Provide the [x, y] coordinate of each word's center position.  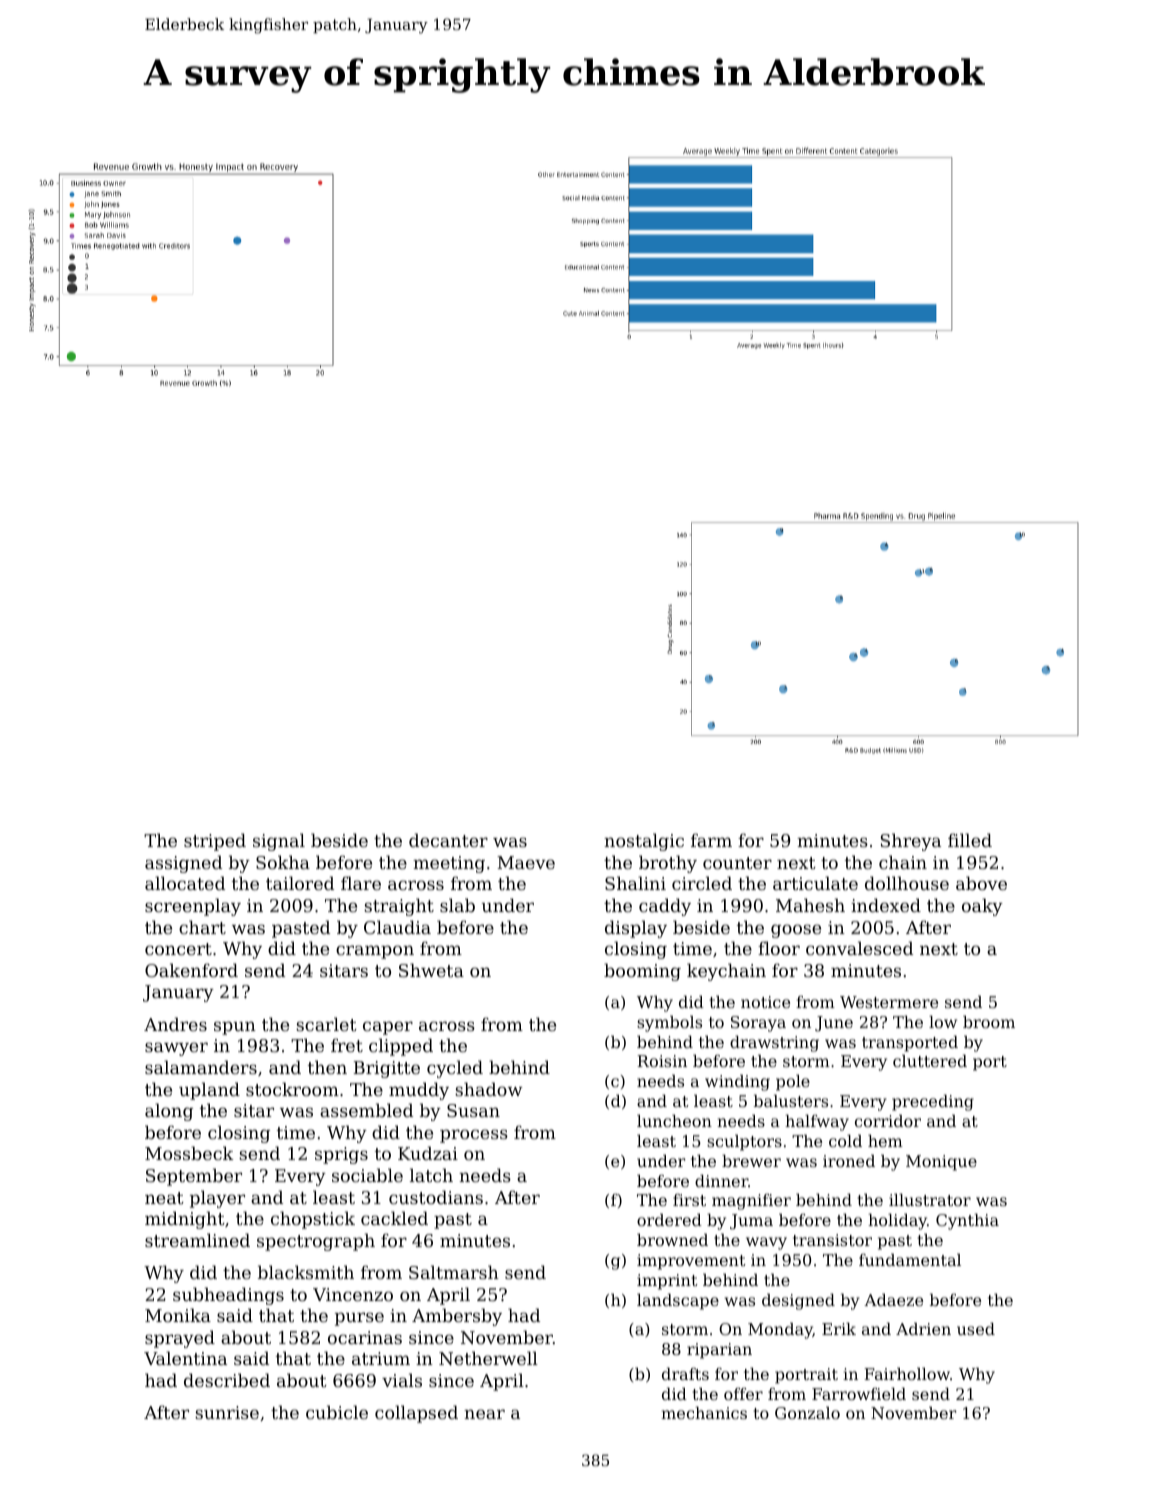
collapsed [416, 1414]
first [689, 1200]
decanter [448, 840]
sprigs [341, 1155]
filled [970, 840]
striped [215, 842]
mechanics [704, 1412]
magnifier [751, 1202]
